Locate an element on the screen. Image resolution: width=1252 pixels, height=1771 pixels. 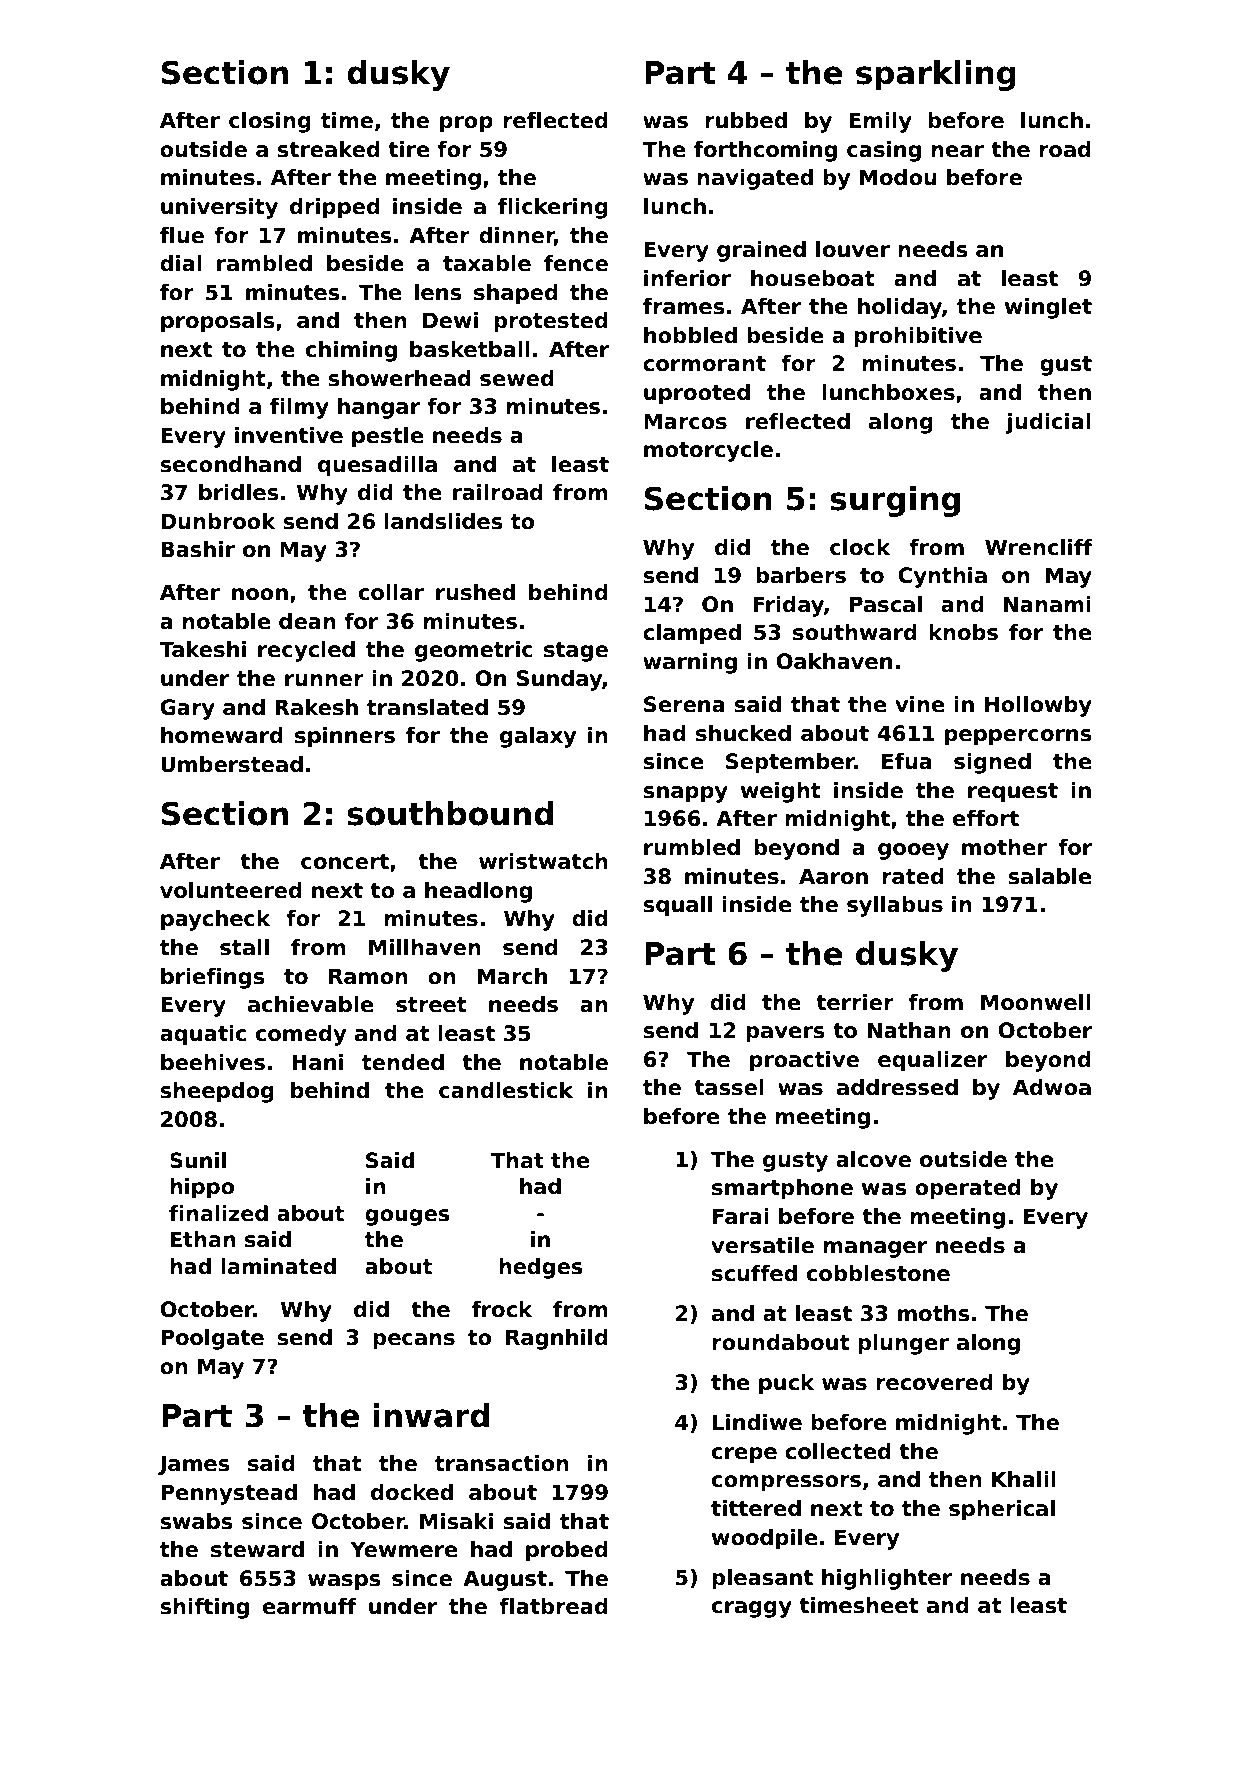
flatbread is located at coordinates (553, 1606).
